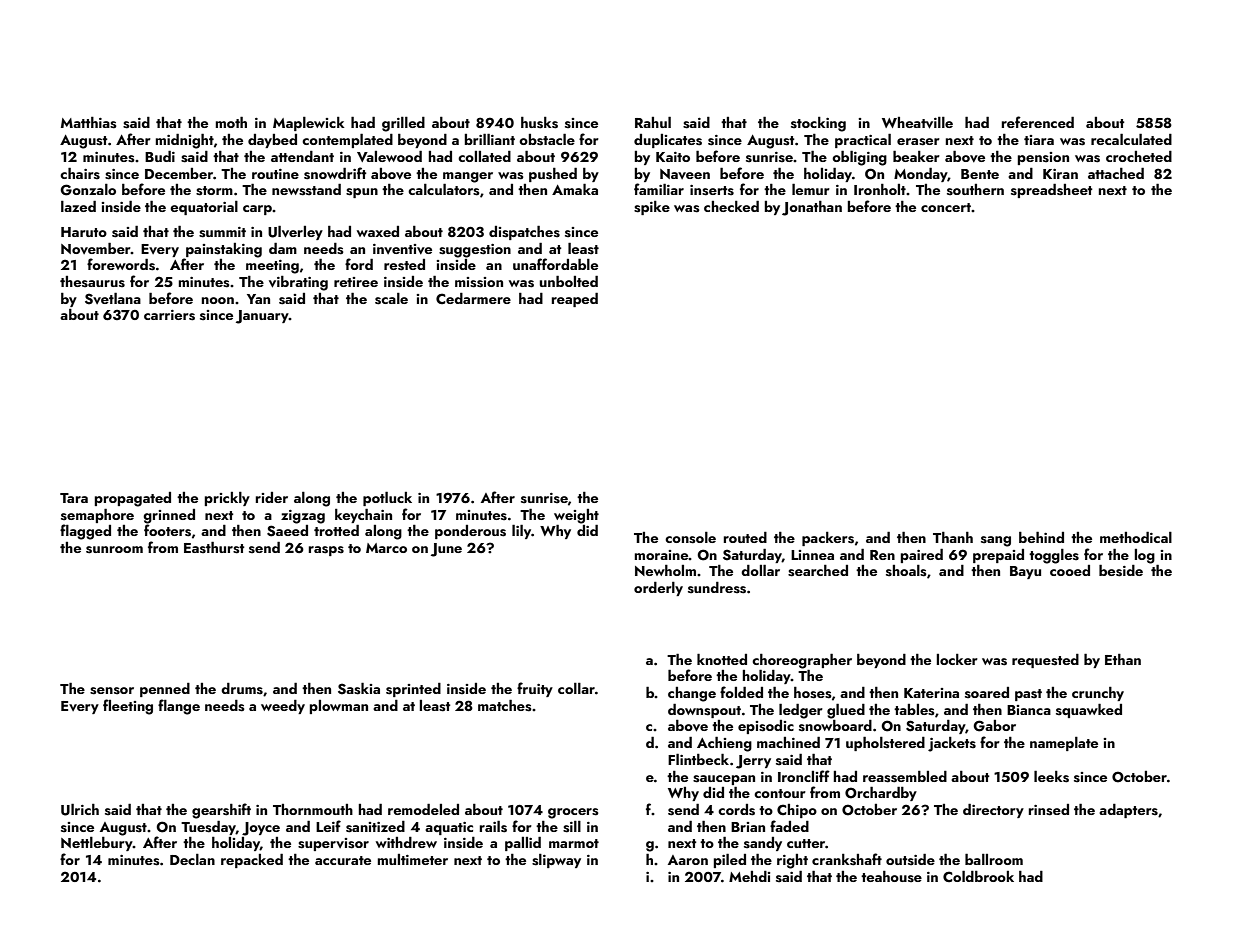 The image size is (1233, 952). Describe the element at coordinates (731, 206) in the page. I see `checked` at that location.
